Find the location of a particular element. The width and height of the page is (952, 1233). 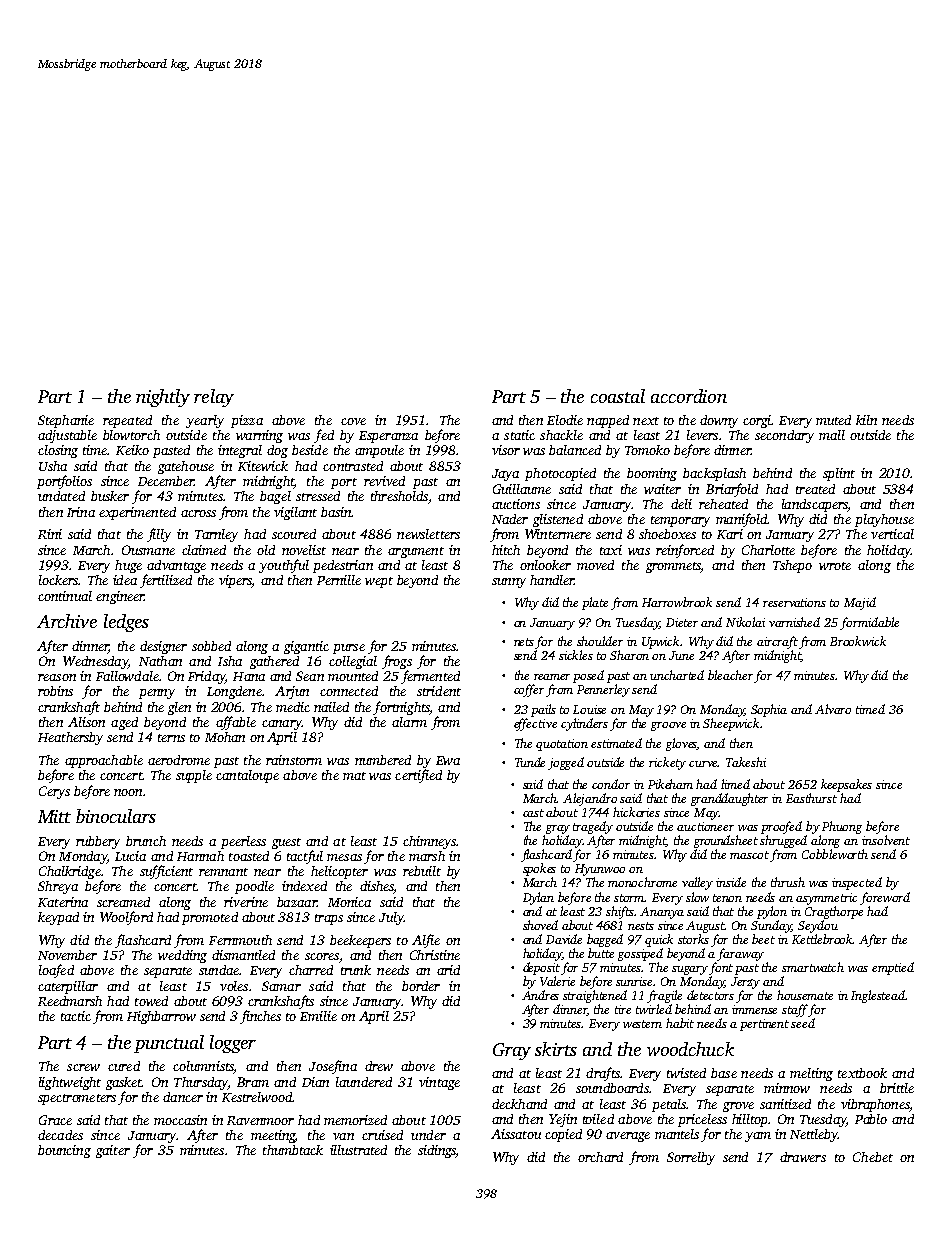

continual is located at coordinates (65, 596).
